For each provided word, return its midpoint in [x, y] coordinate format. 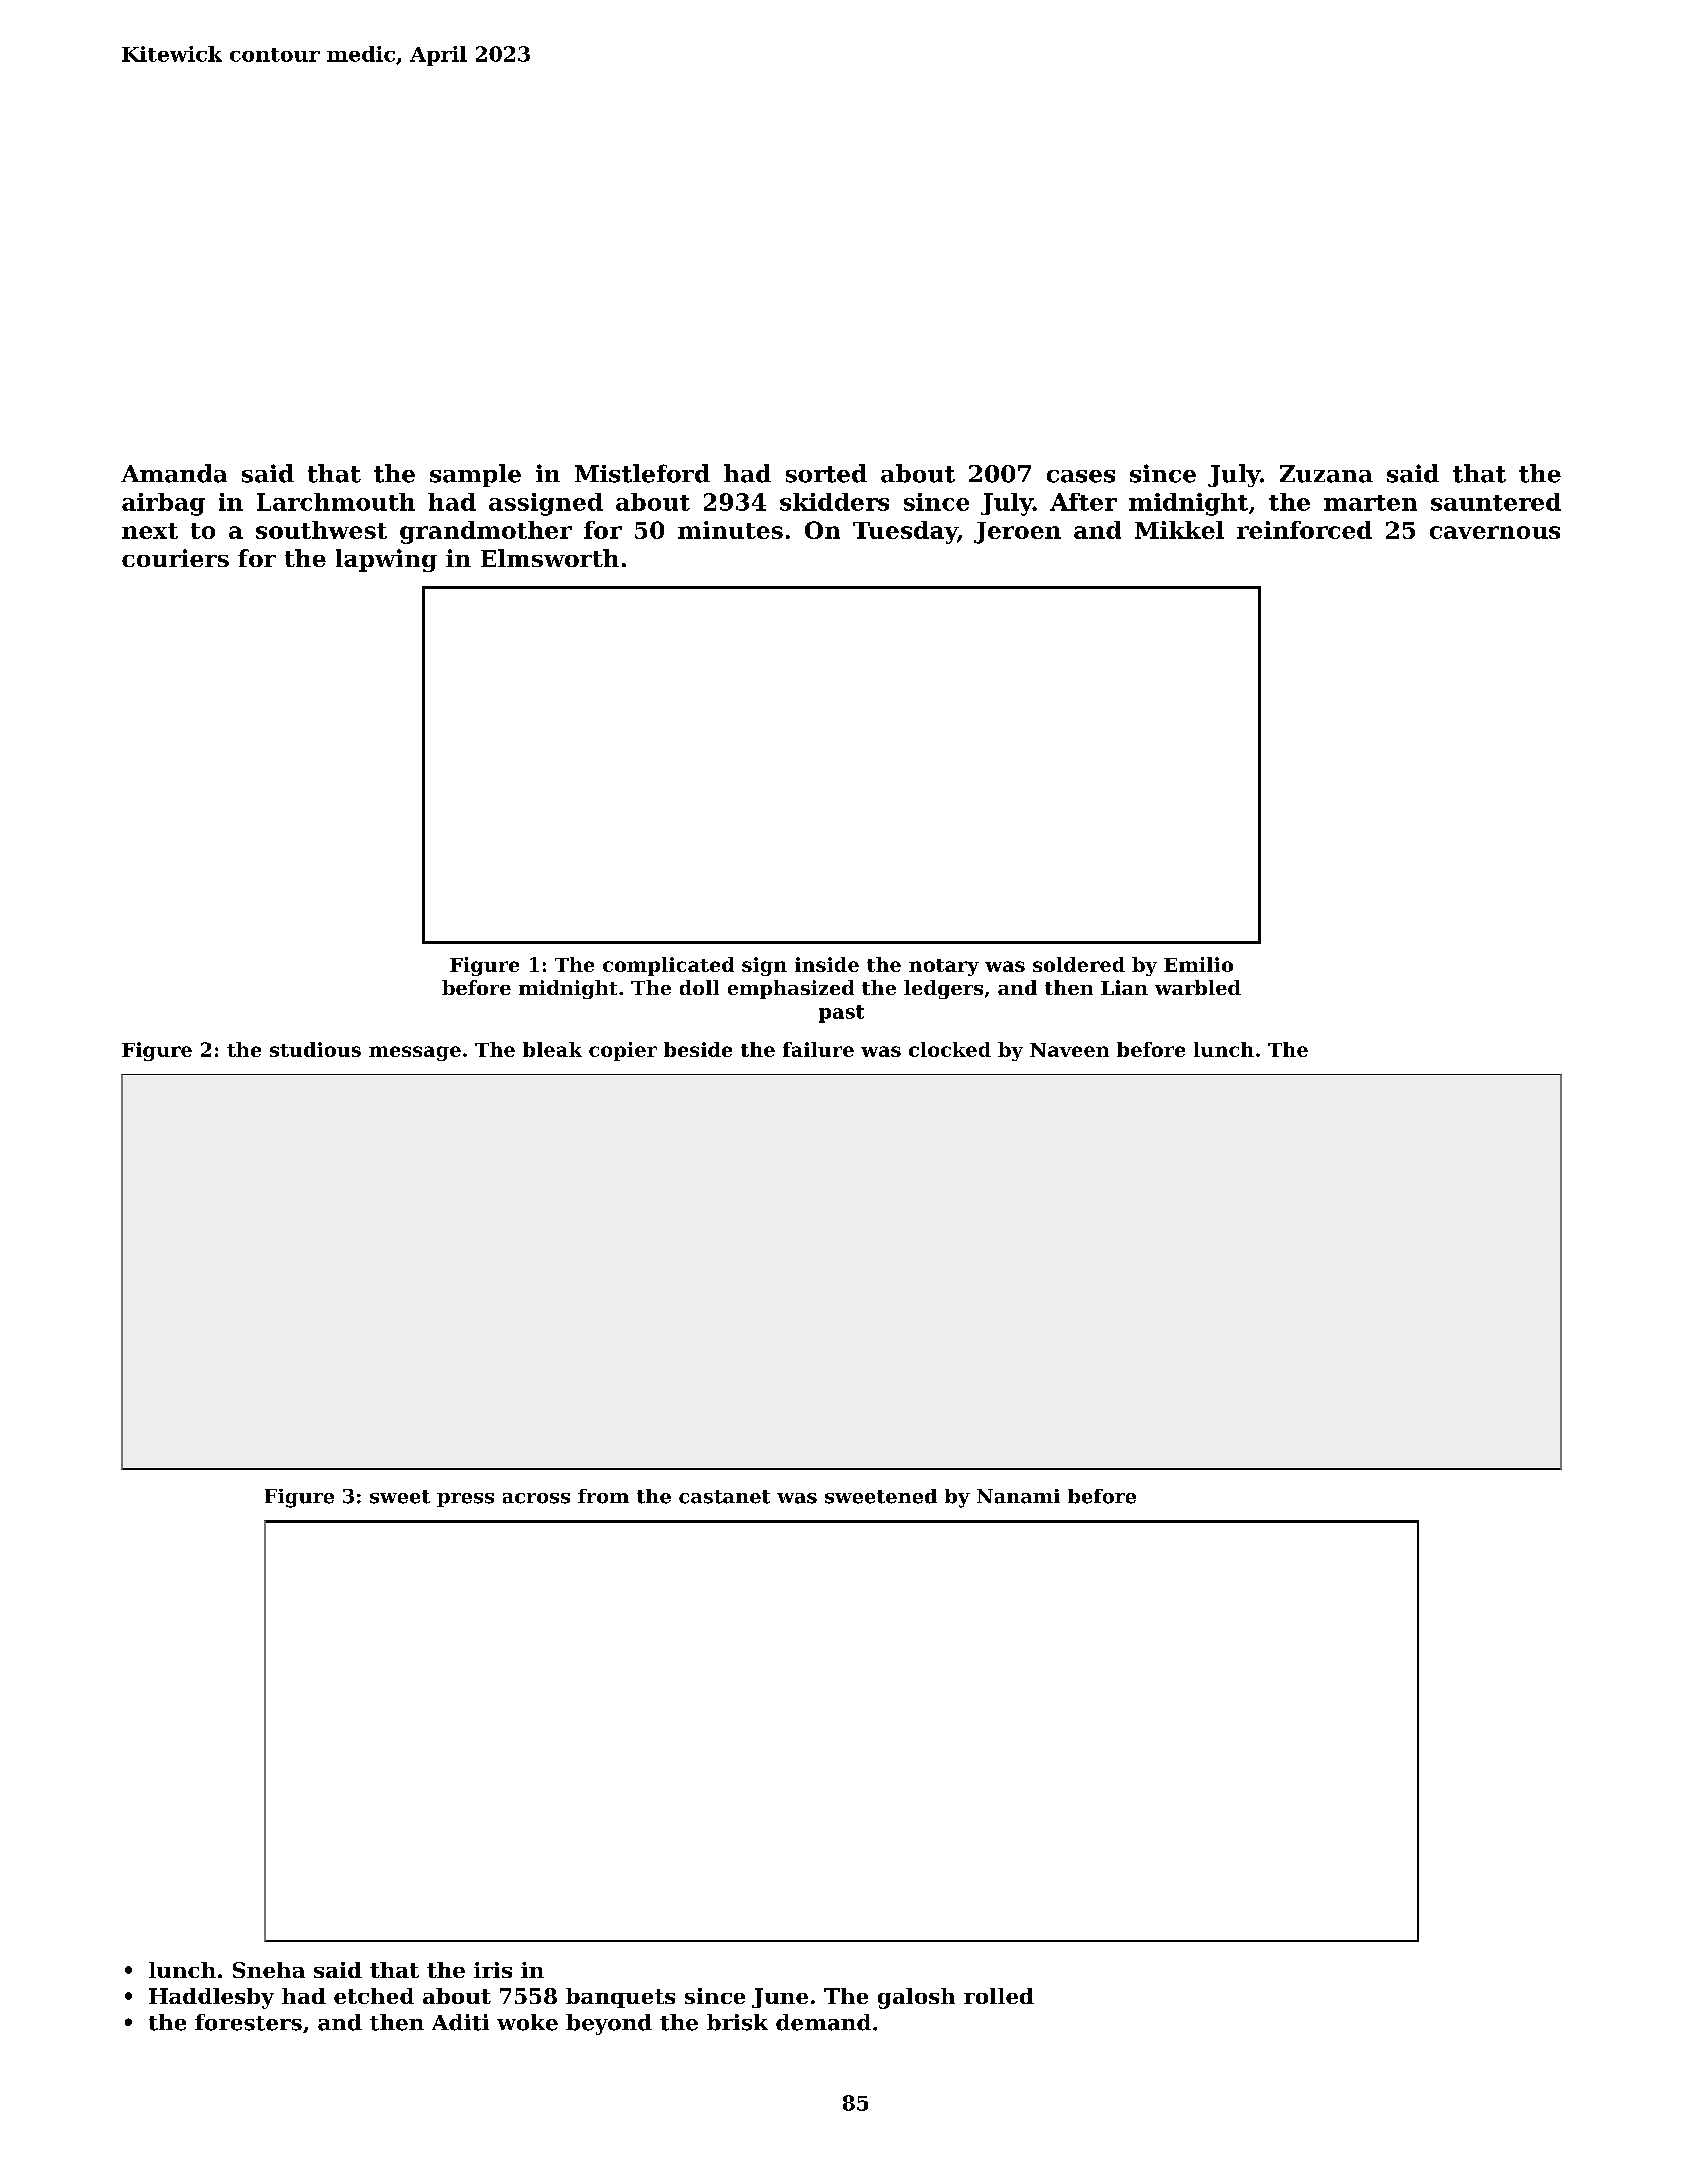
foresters [248, 2022]
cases [1081, 476]
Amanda [174, 473]
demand [823, 2022]
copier [623, 1051]
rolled [999, 1996]
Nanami [1018, 1496]
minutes [730, 530]
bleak [552, 1049]
